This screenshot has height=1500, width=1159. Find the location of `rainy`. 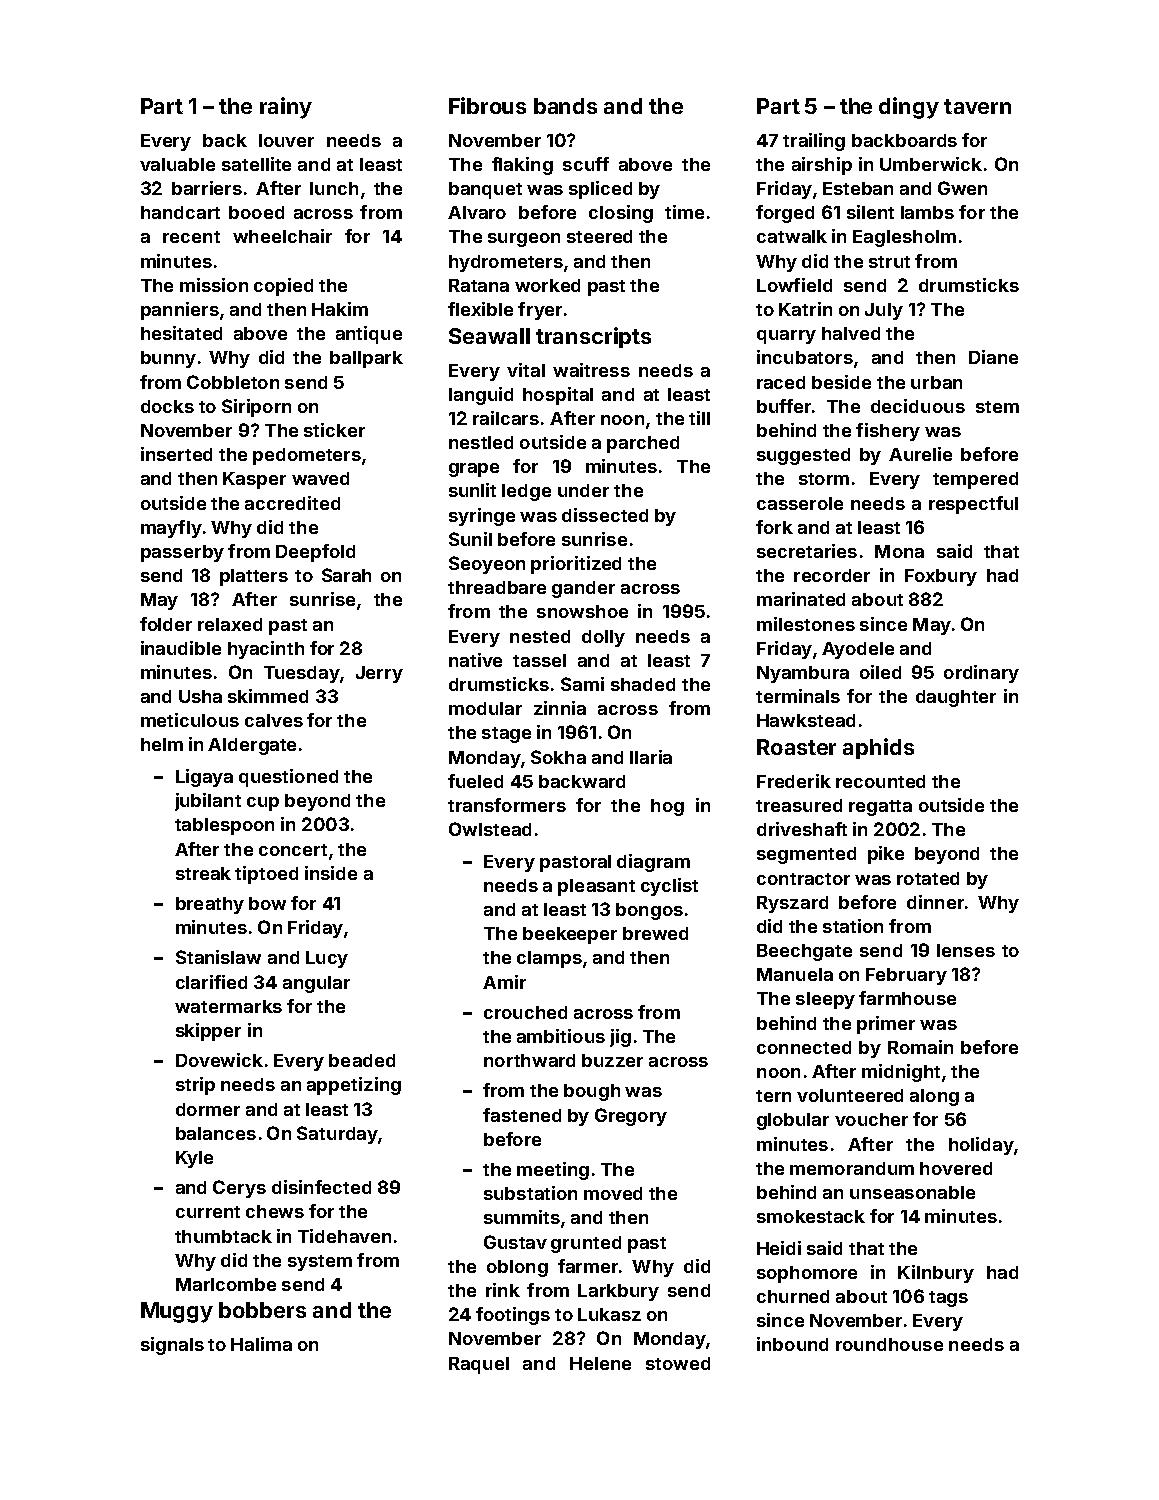

rainy is located at coordinates (286, 108).
